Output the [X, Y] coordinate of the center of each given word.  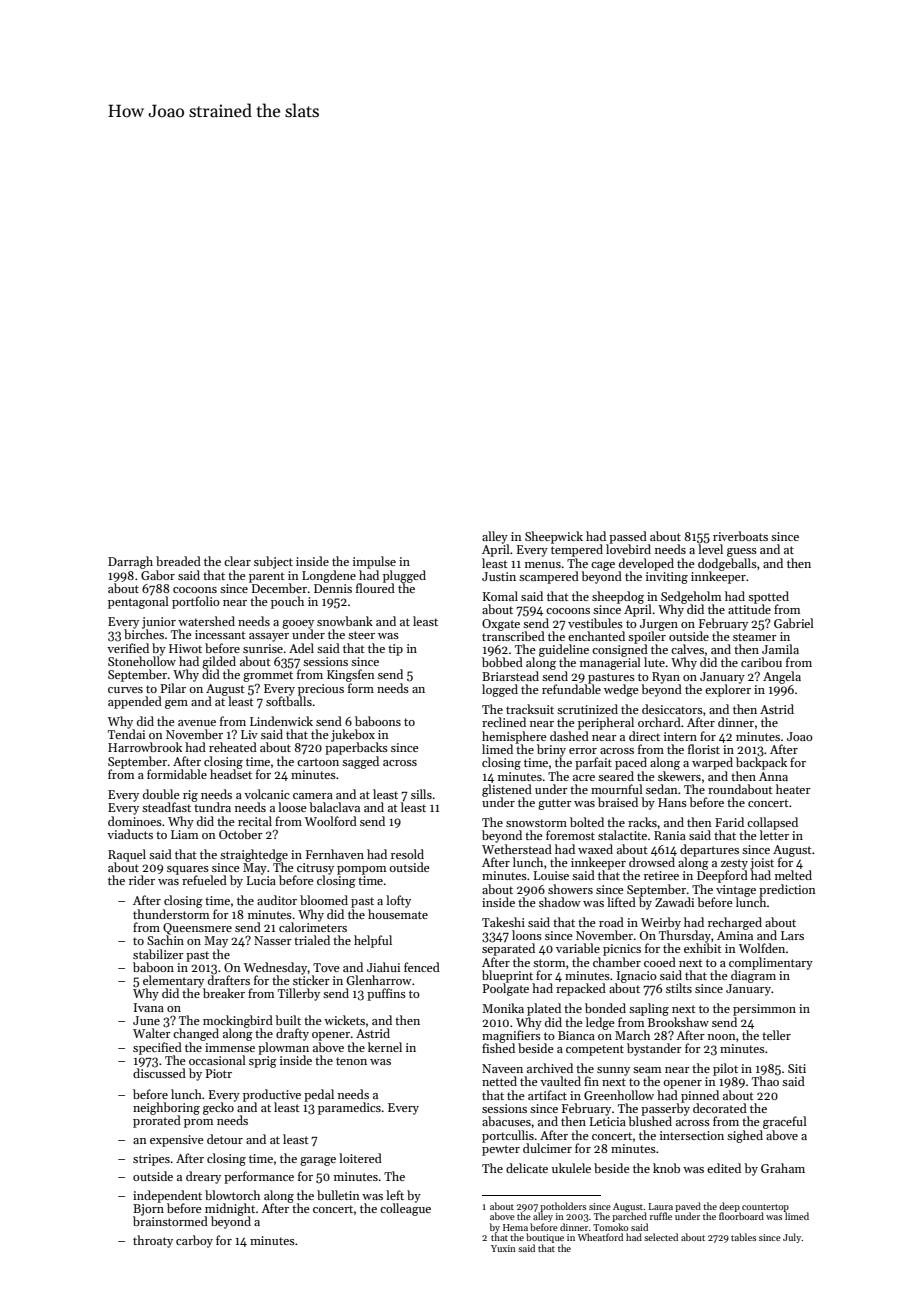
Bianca [576, 1035]
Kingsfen [351, 675]
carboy [194, 1241]
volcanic [267, 794]
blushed [650, 1121]
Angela [782, 677]
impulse [374, 562]
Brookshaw [678, 1022]
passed [628, 537]
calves [687, 649]
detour [225, 1139]
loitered [360, 1158]
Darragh [130, 562]
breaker [224, 993]
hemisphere [514, 737]
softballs [289, 701]
